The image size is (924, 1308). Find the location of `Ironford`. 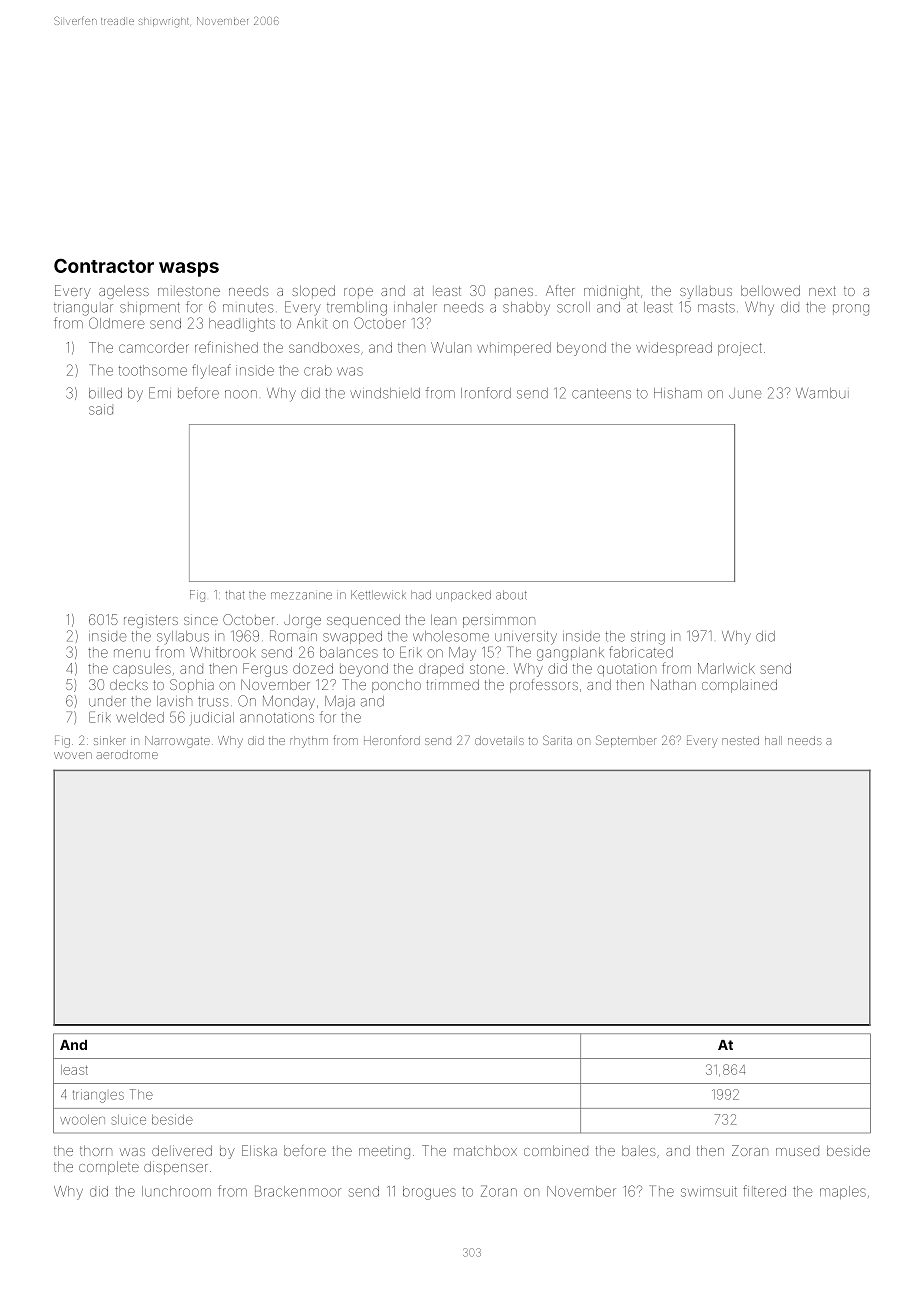

Ironford is located at coordinates (486, 393).
